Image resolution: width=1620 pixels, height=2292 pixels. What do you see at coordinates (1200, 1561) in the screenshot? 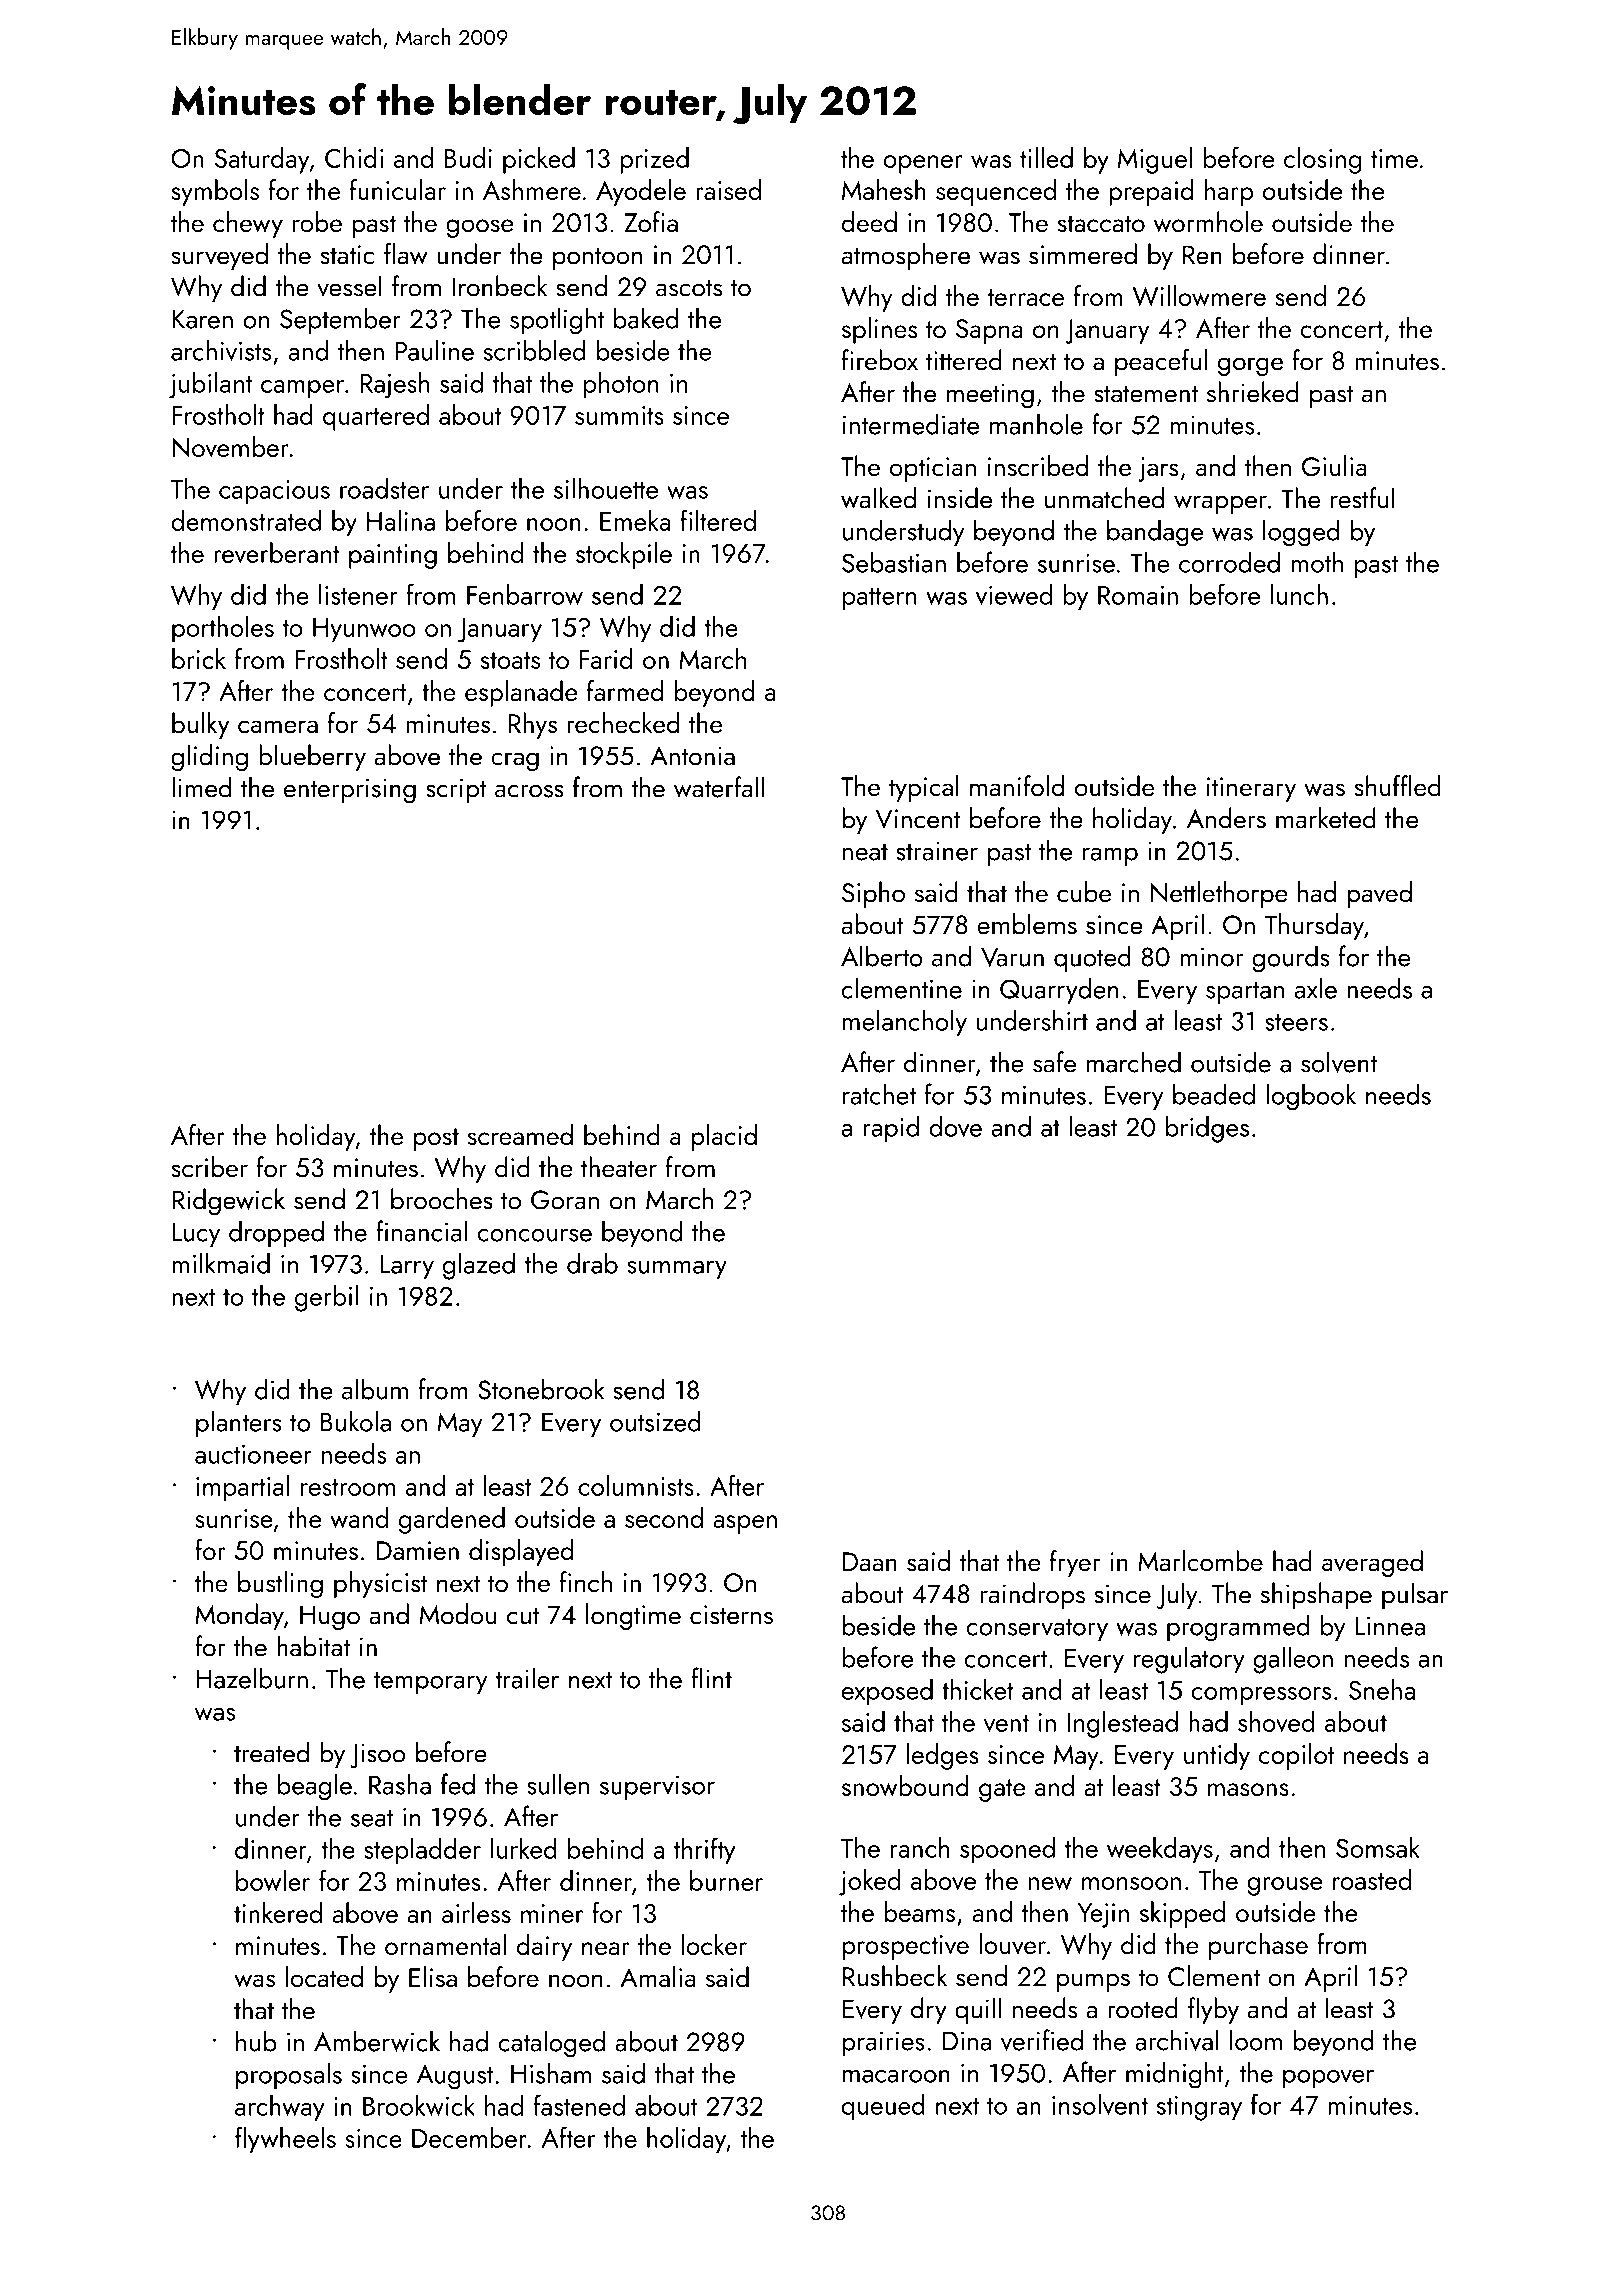
I see `Marlcombe` at bounding box center [1200, 1561].
